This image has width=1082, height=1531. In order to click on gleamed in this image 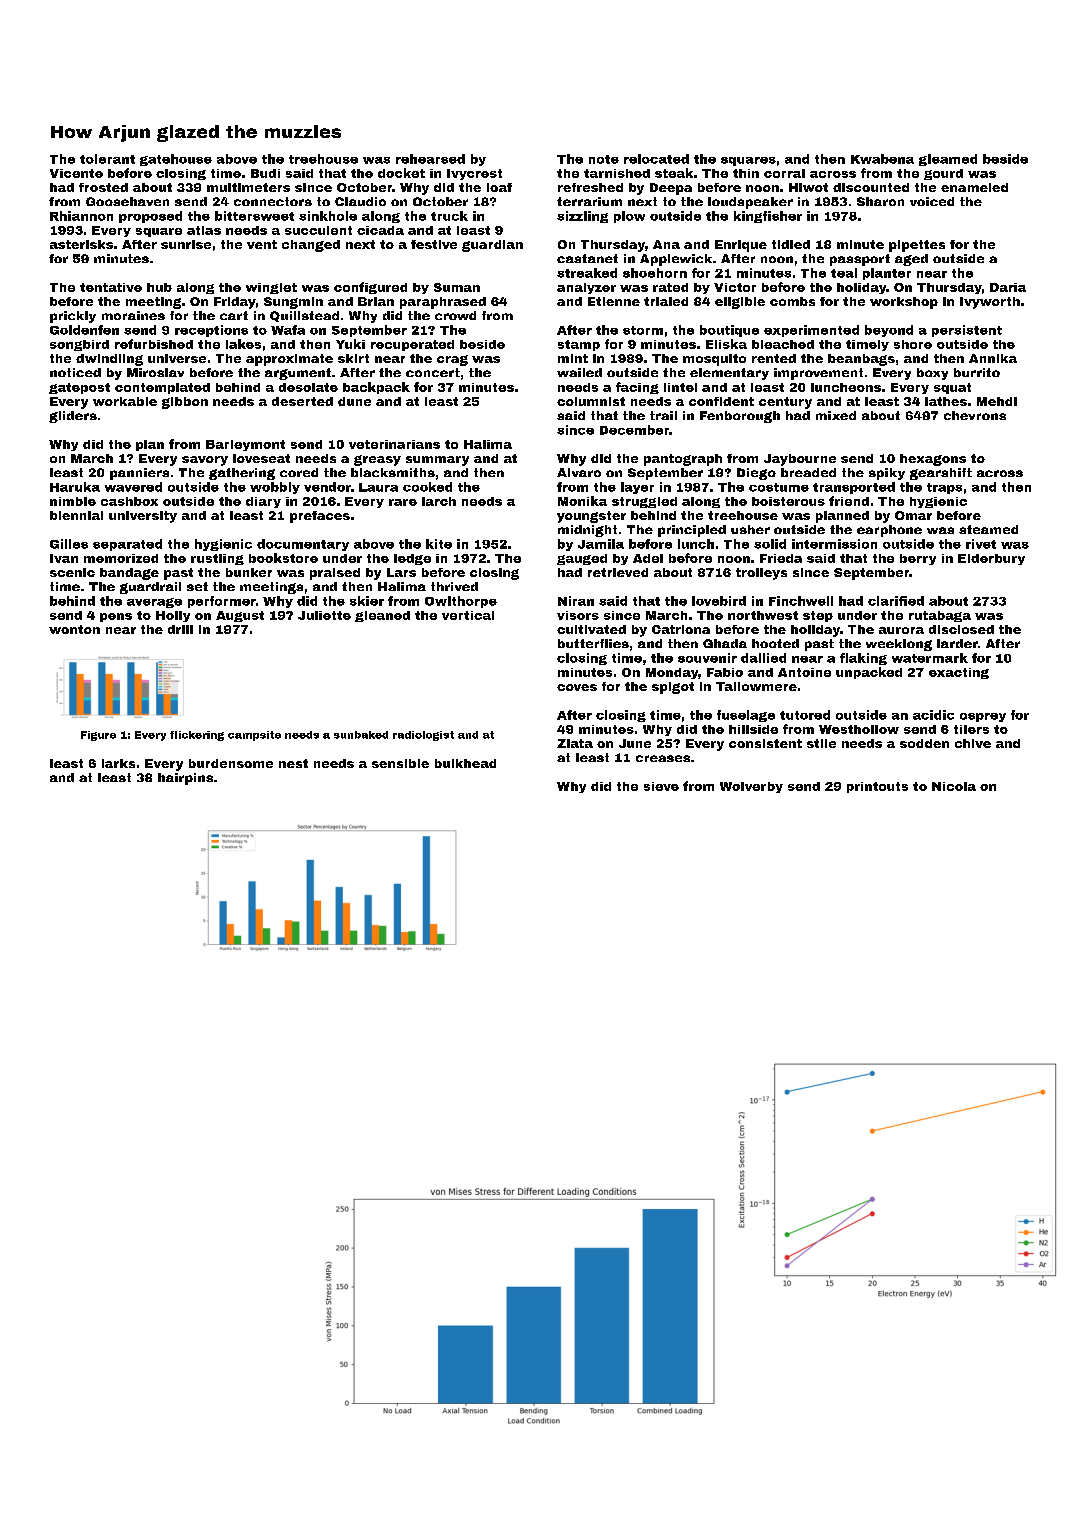, I will do `click(948, 160)`.
